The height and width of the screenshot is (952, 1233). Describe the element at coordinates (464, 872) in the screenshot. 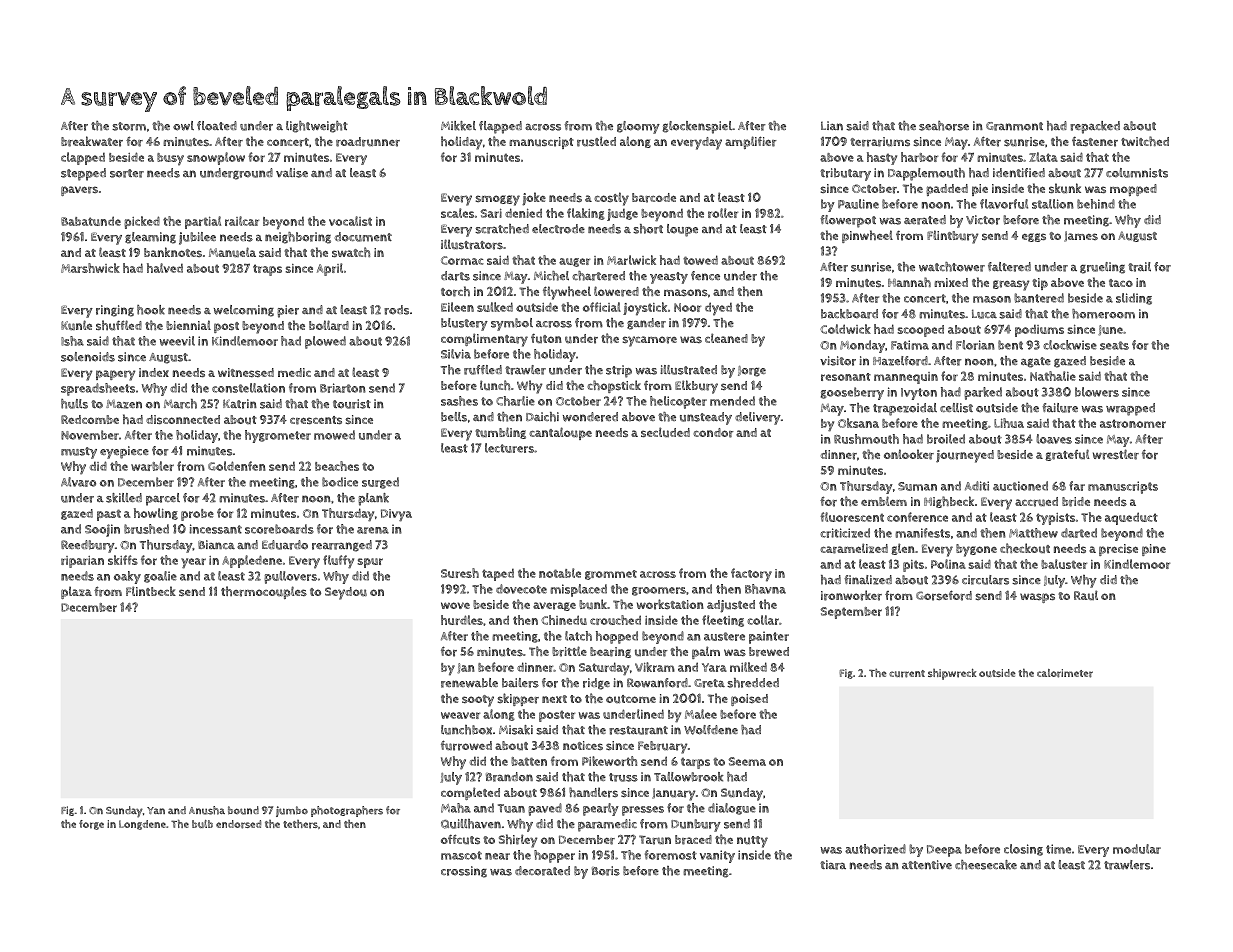

I see `crossing` at that location.
